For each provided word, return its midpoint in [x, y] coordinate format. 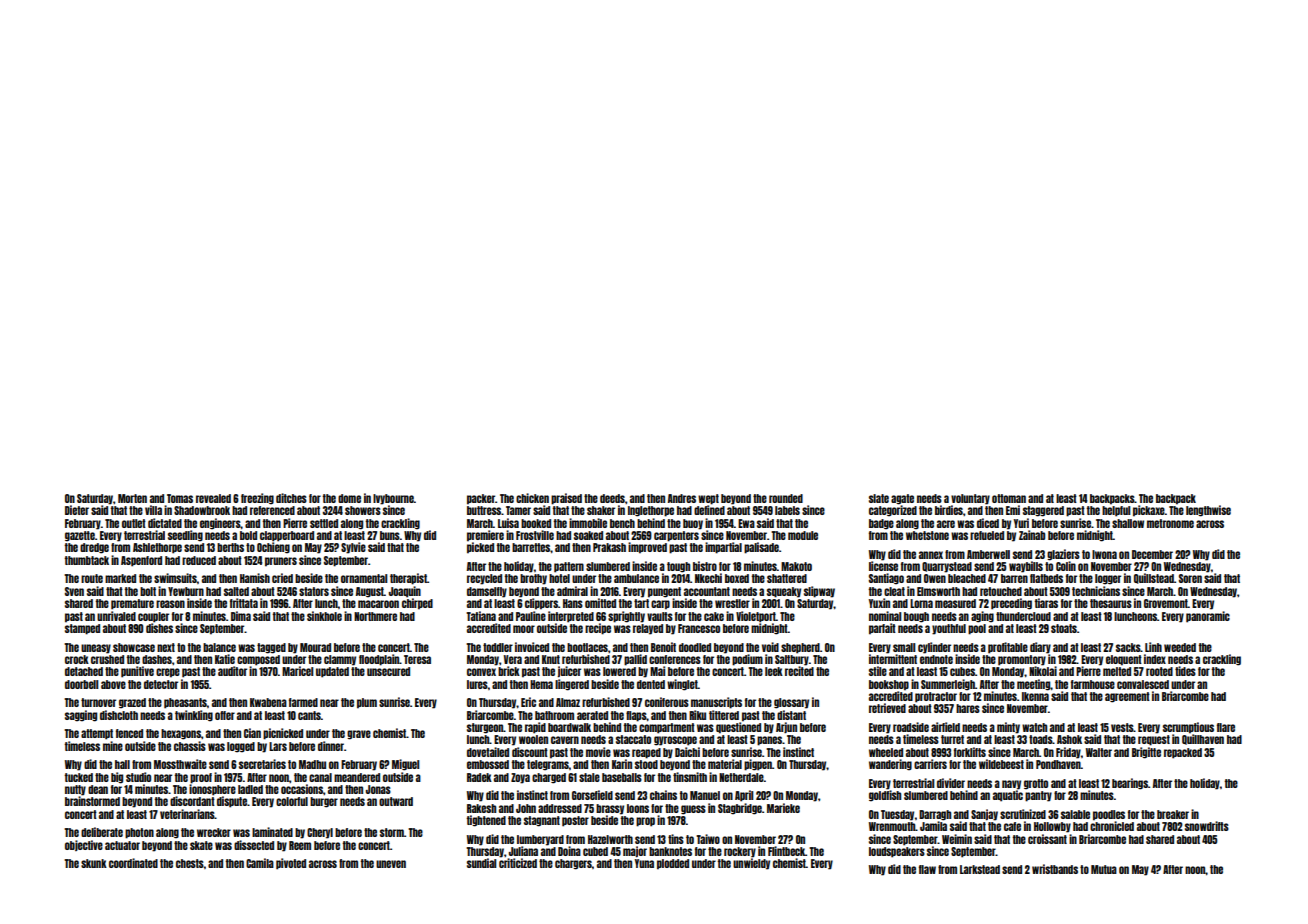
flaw [927, 869]
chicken [532, 498]
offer [225, 715]
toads [1041, 739]
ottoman [1009, 498]
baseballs [622, 777]
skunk [94, 863]
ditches [291, 498]
